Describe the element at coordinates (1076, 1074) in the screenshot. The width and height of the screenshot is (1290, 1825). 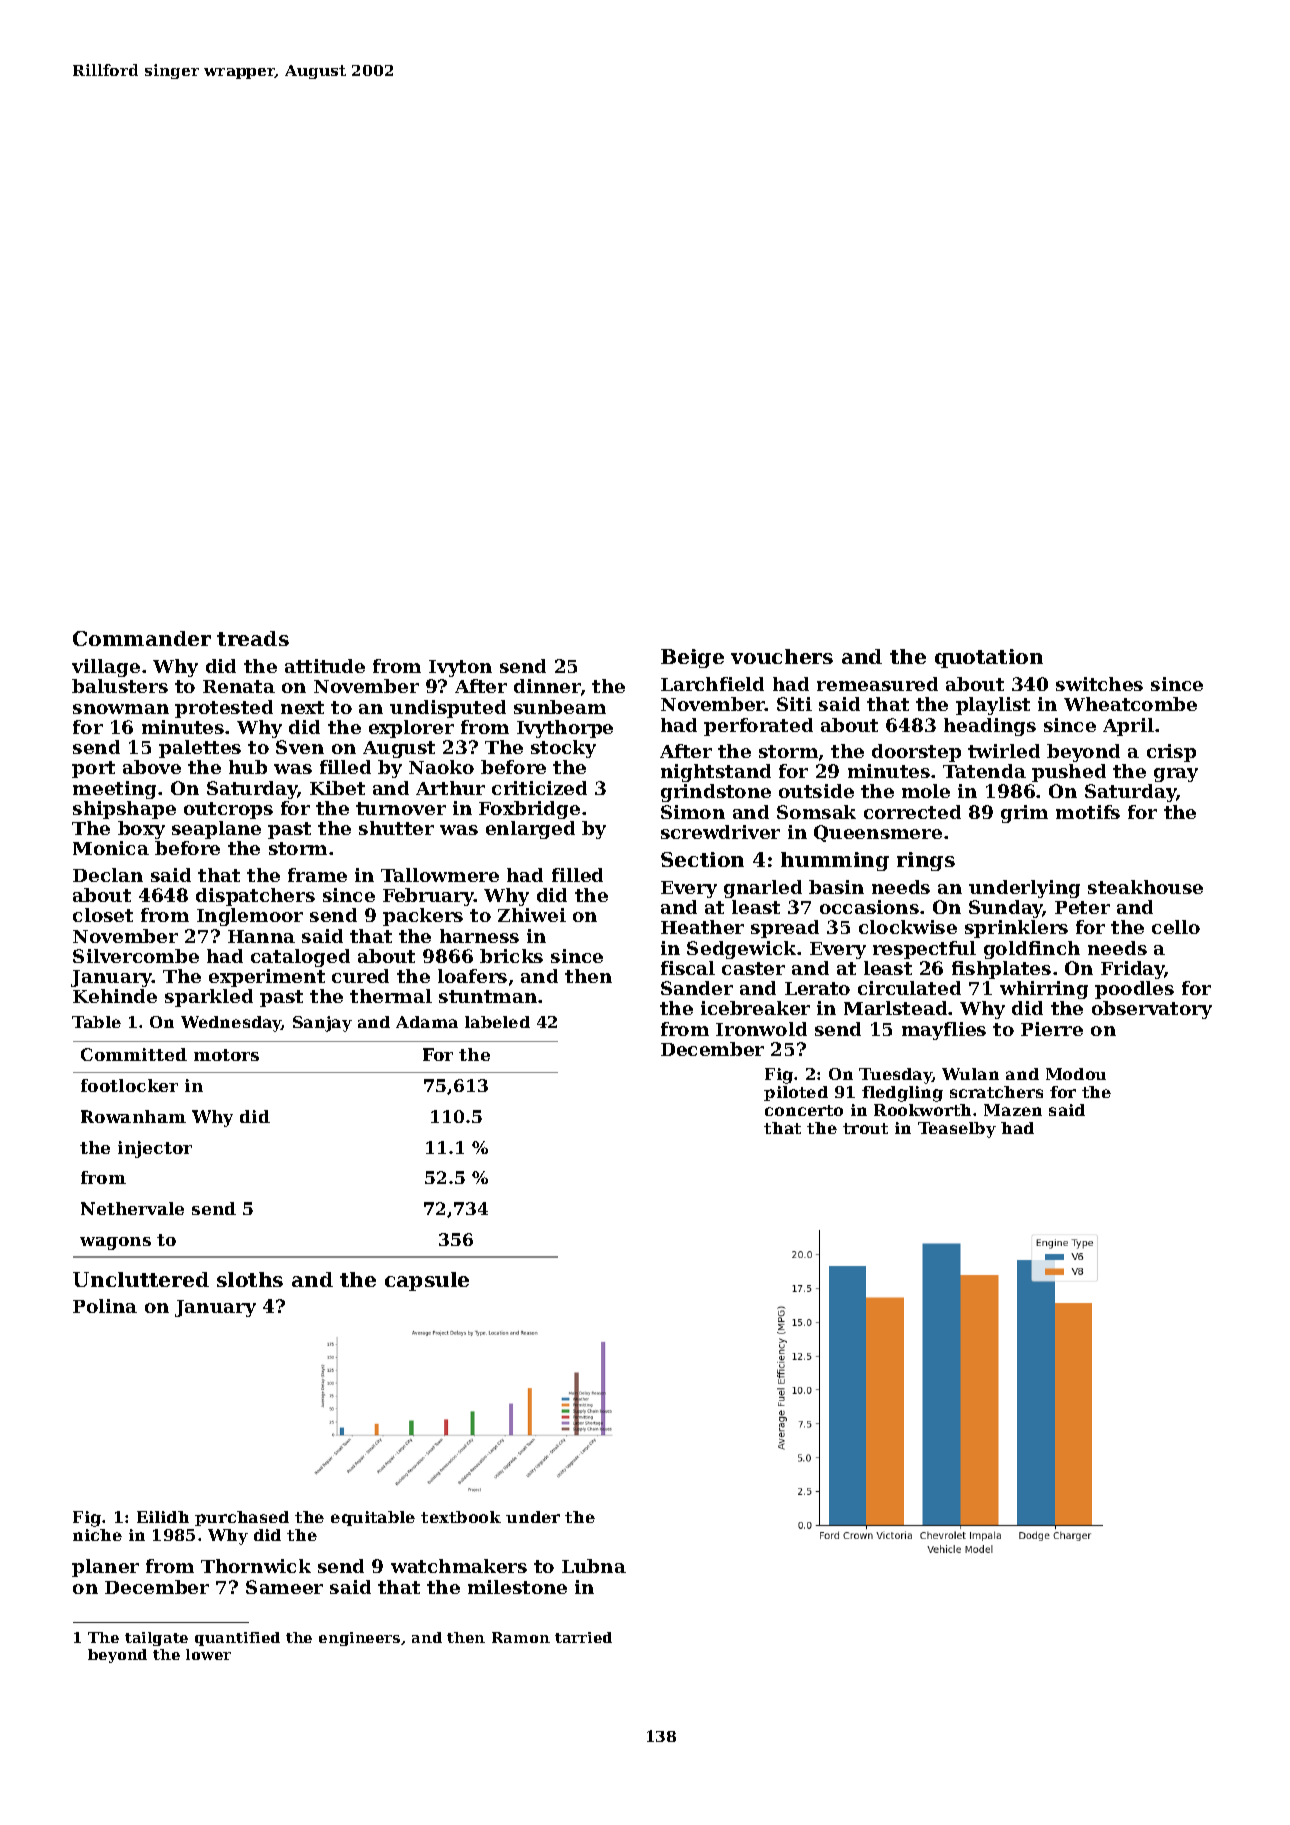
I see `Modou` at that location.
